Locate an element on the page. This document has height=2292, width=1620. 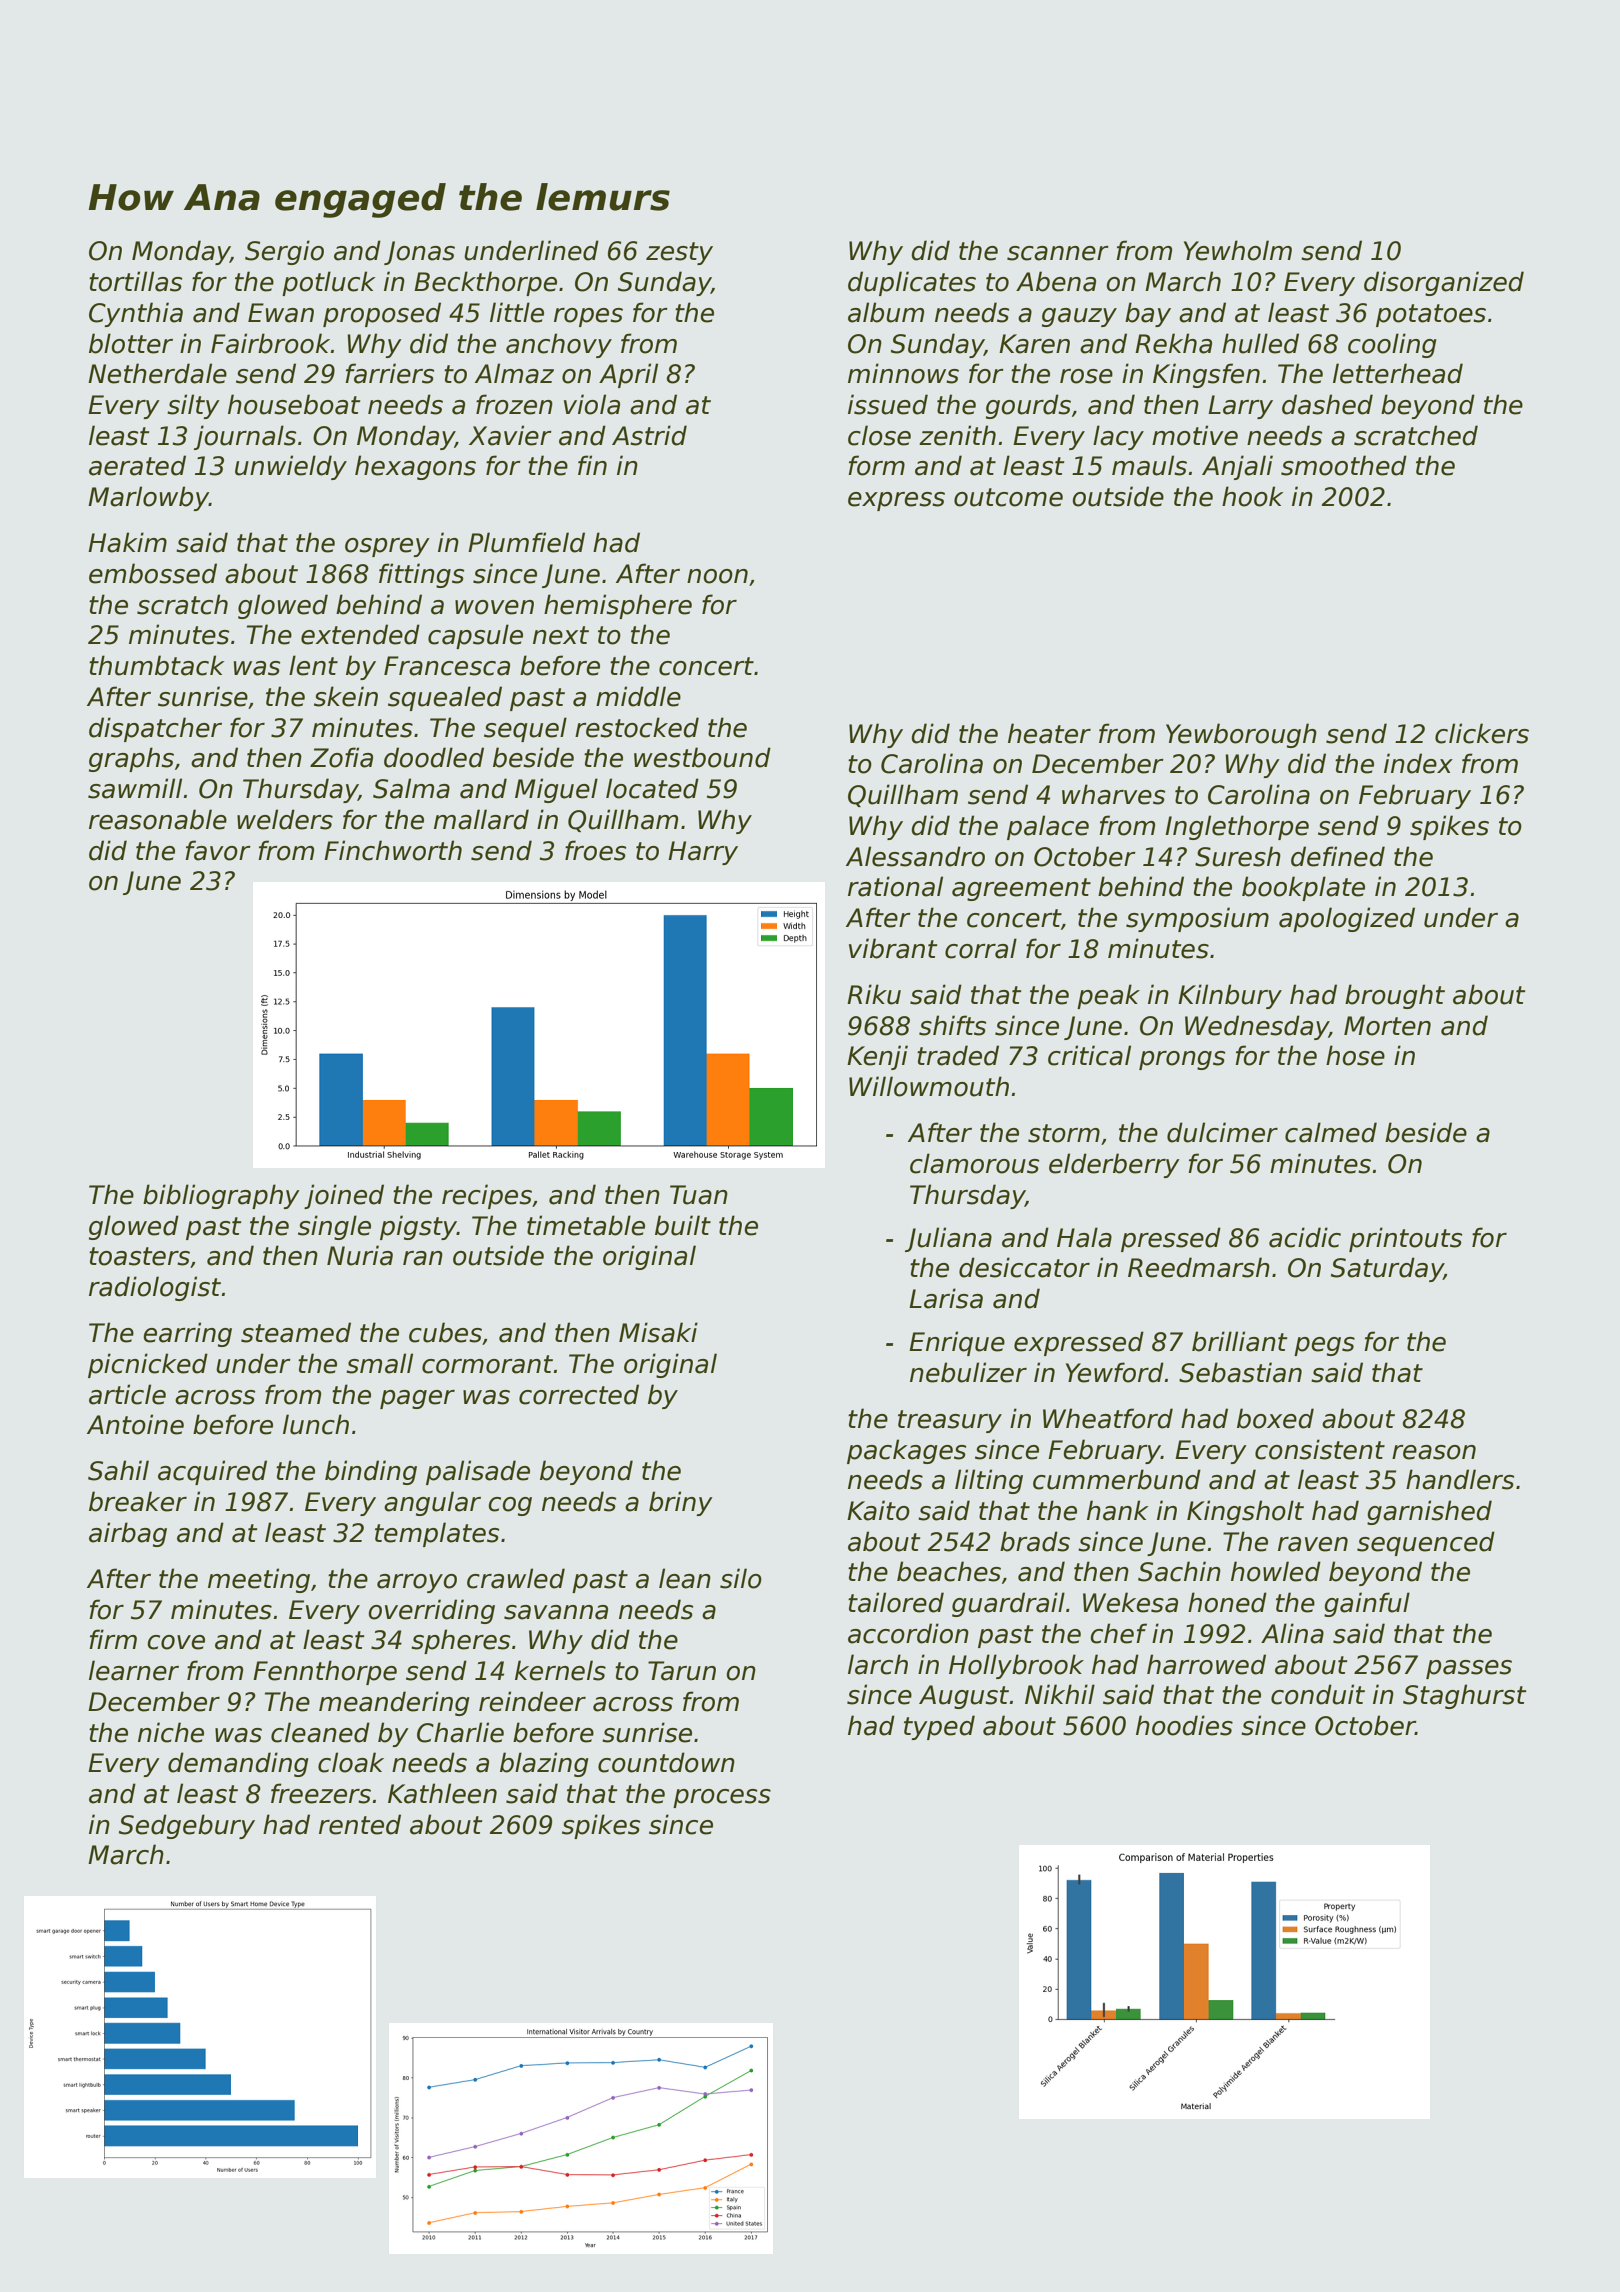
noon is located at coordinates (717, 576).
